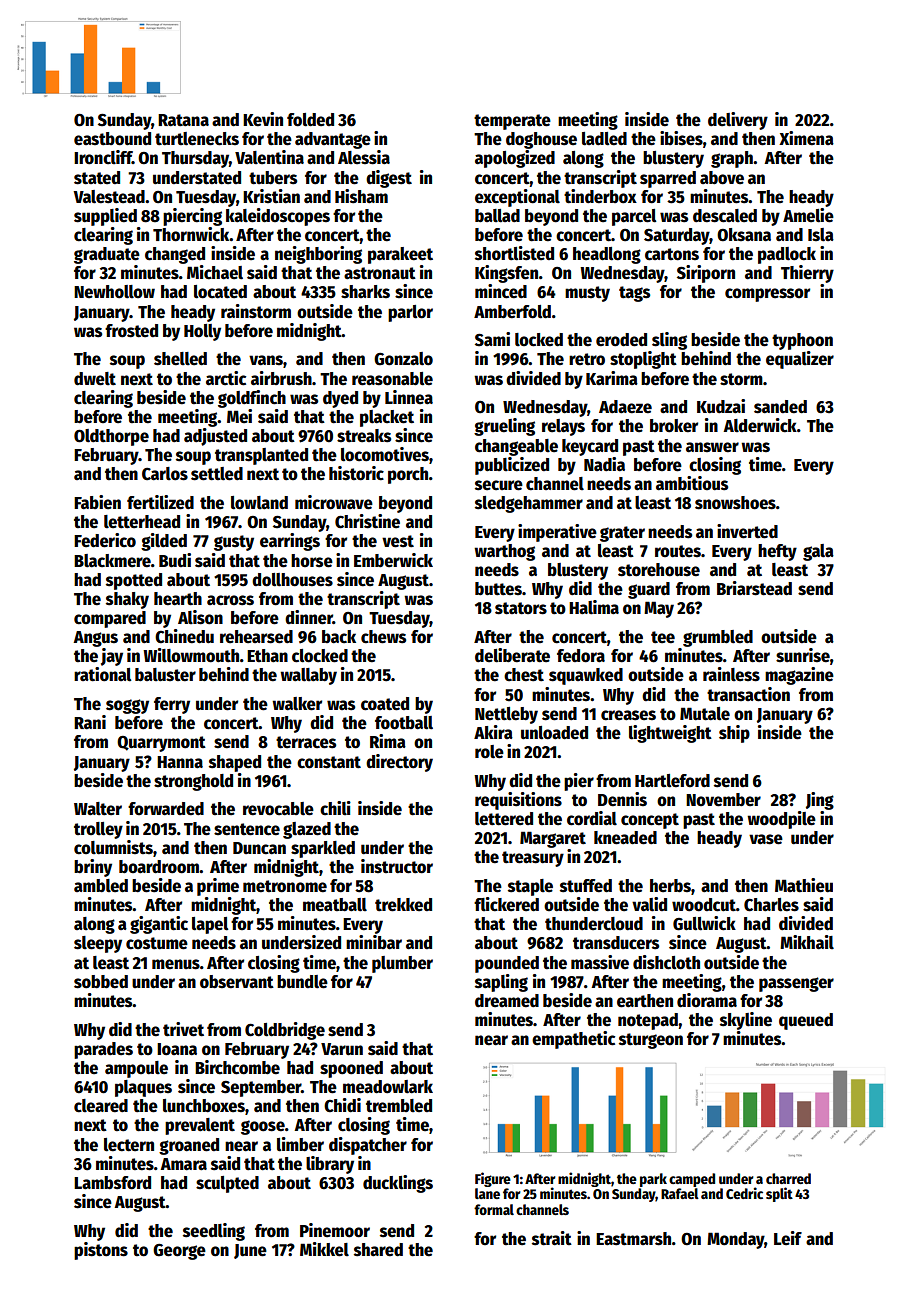 The width and height of the page is (908, 1316). Describe the element at coordinates (166, 809) in the page. I see `forwarded` at that location.
